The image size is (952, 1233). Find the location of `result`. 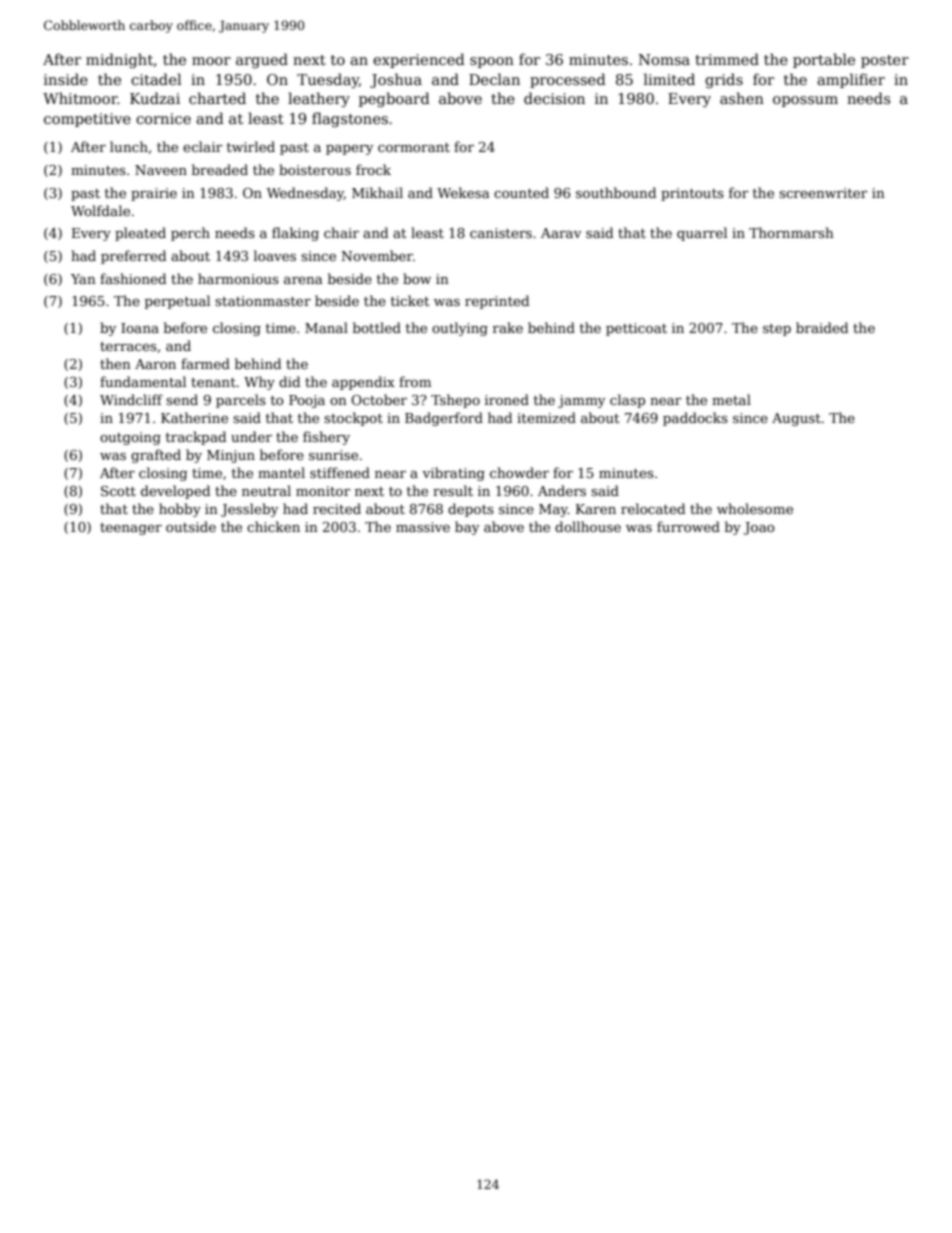

result is located at coordinates (453, 490).
